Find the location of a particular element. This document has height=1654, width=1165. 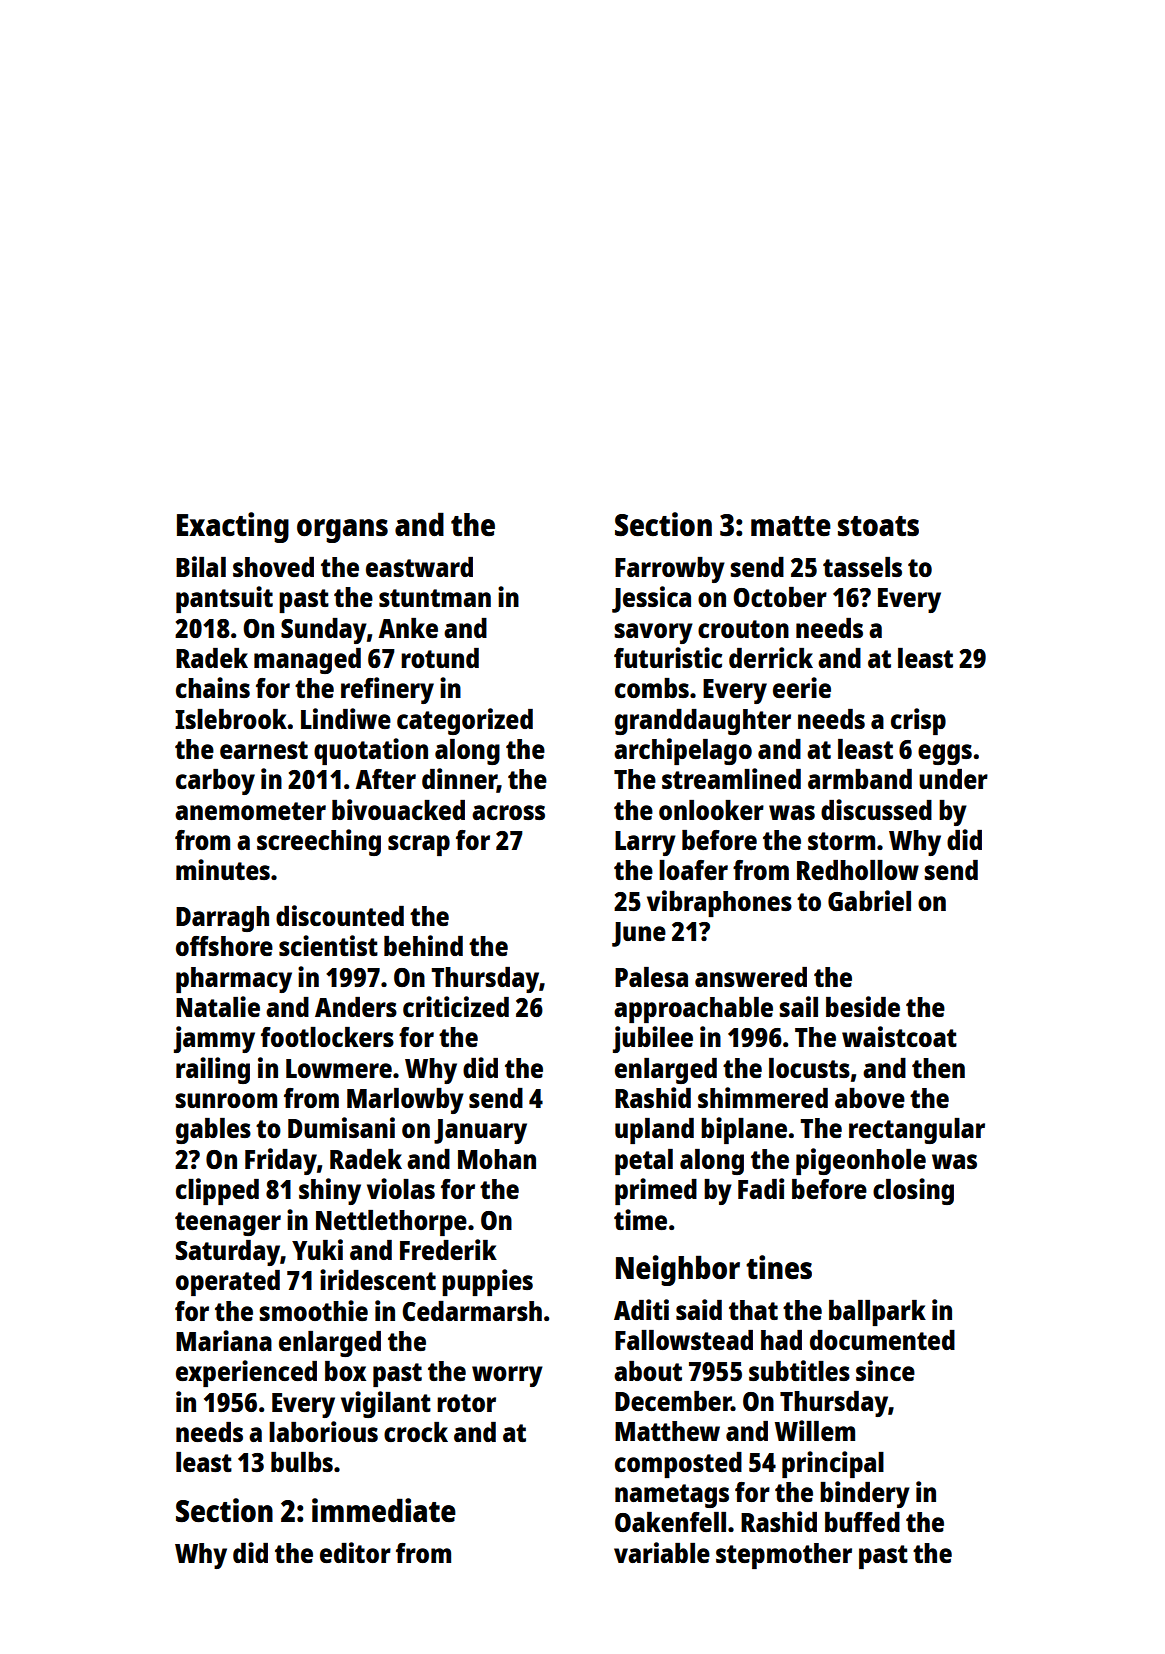

organs is located at coordinates (342, 531).
